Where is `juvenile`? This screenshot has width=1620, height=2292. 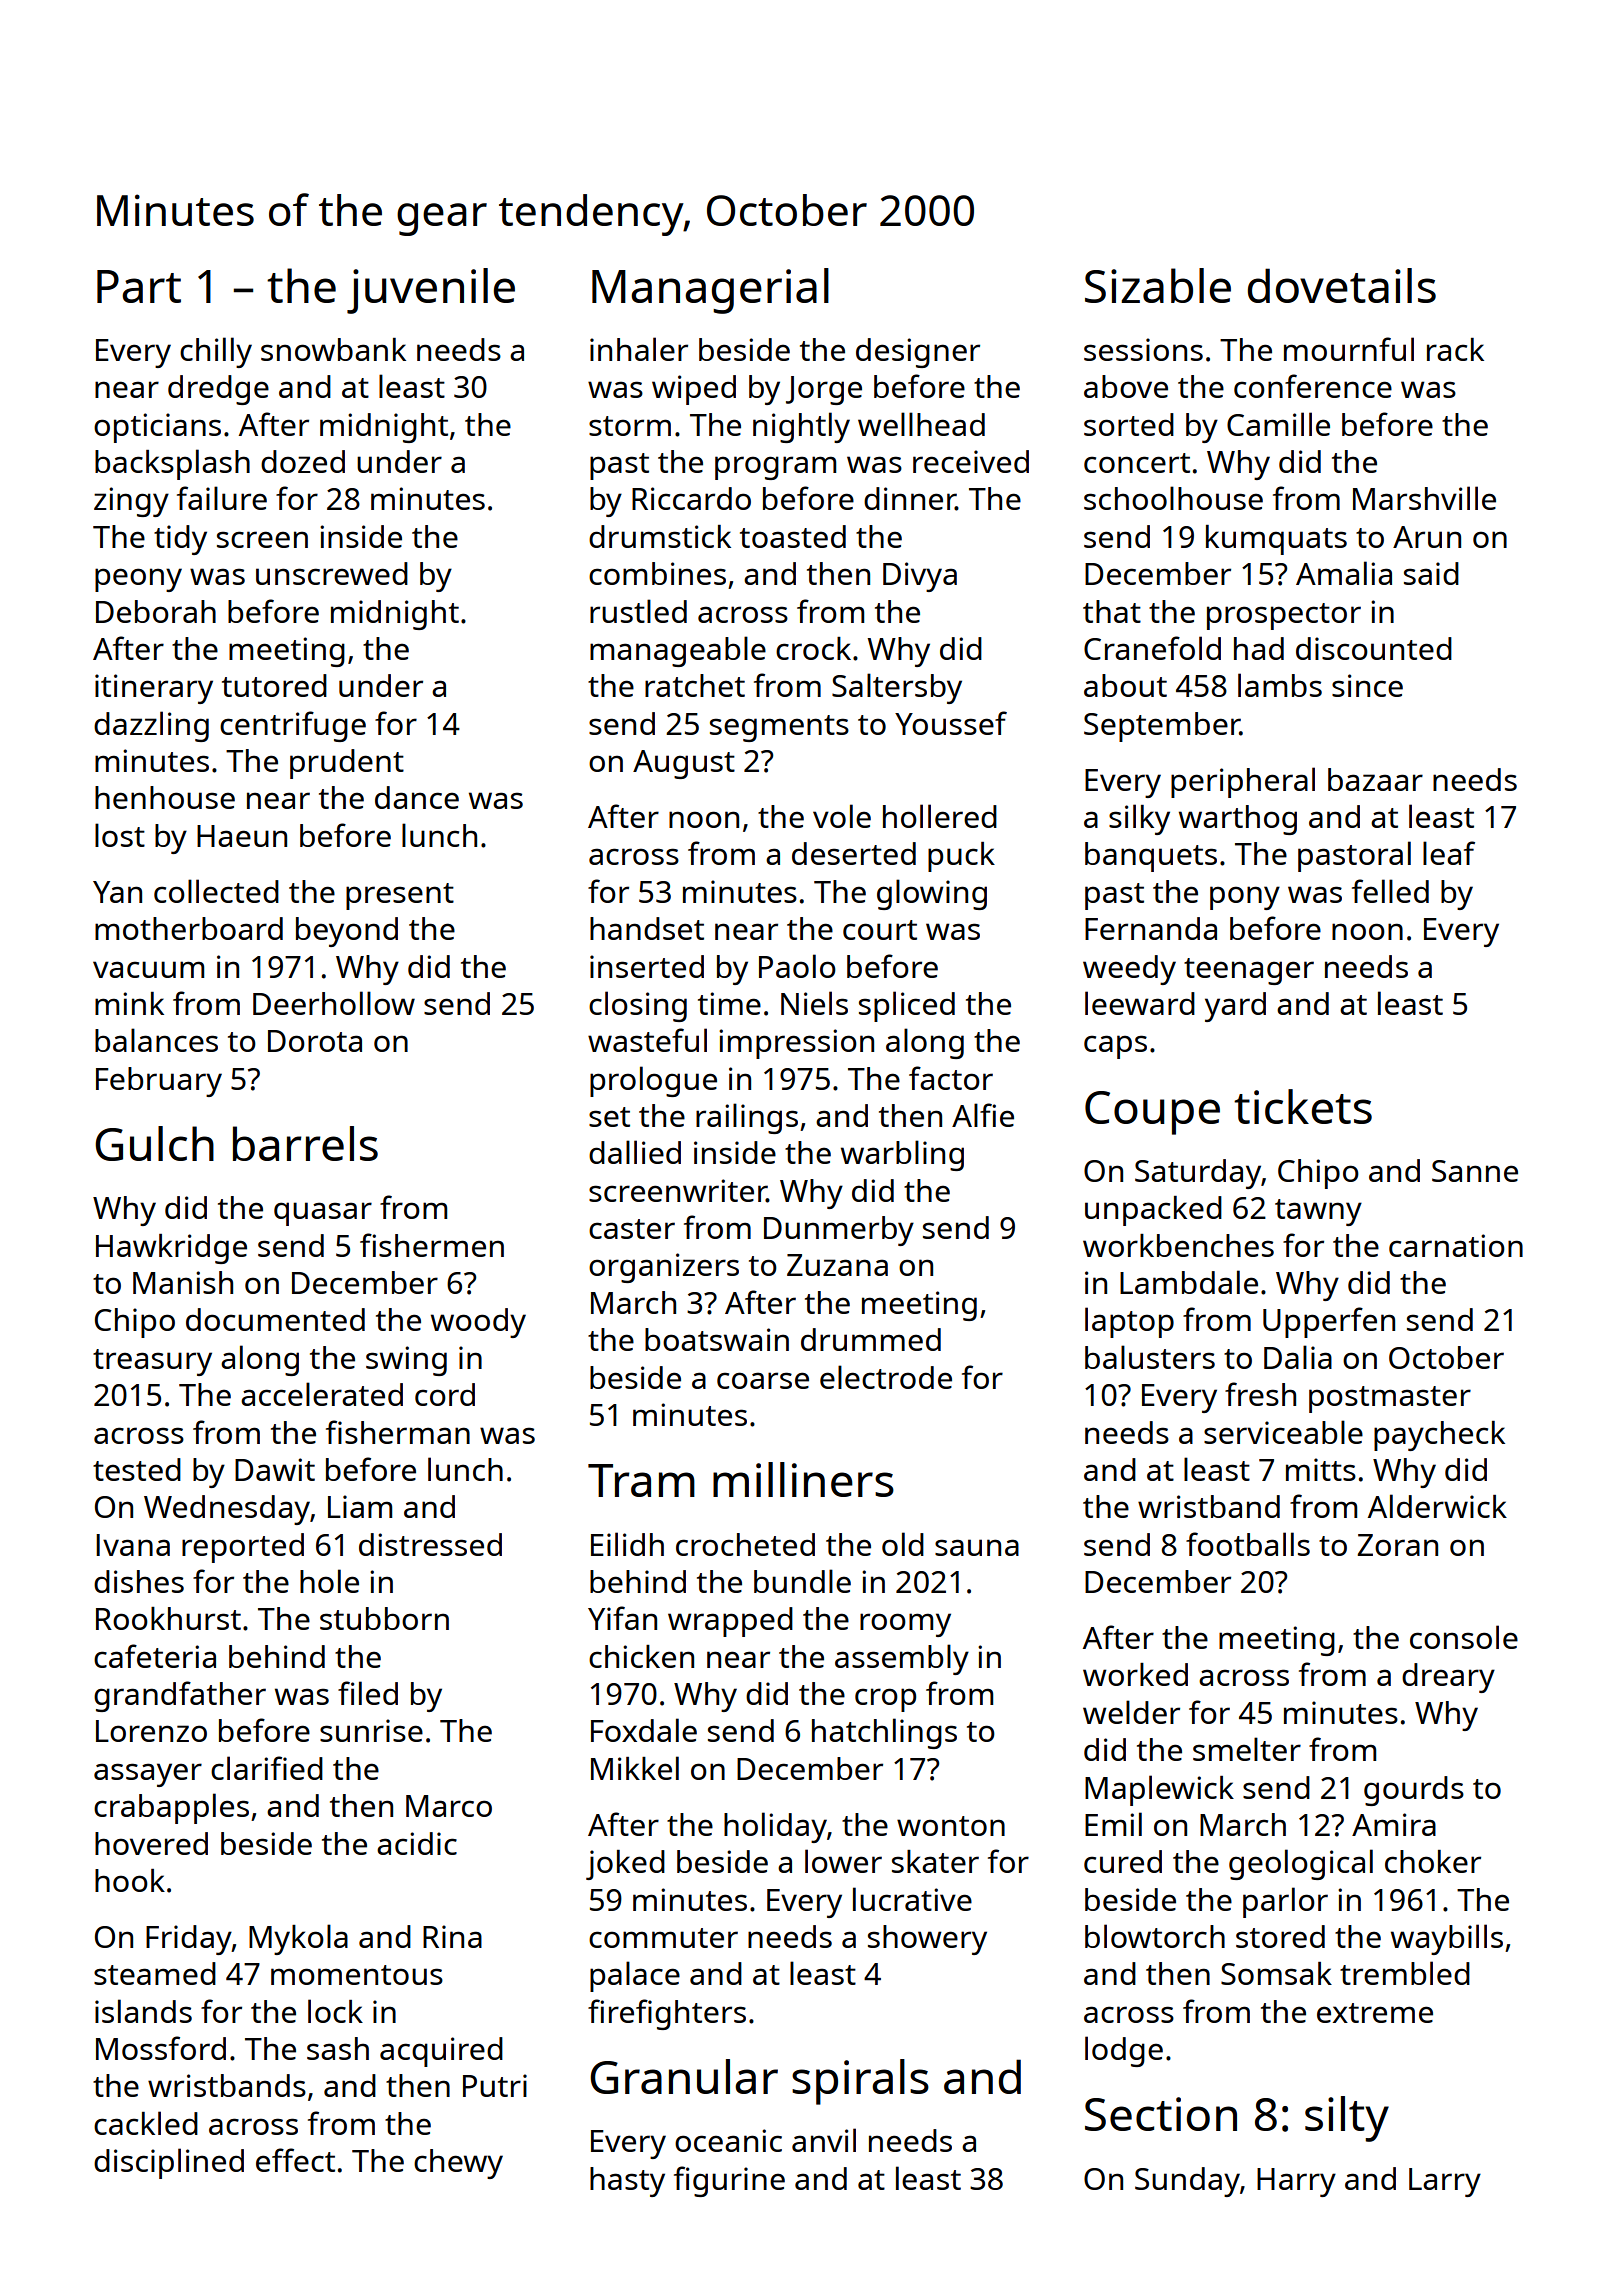
juvenile is located at coordinates (431, 291).
